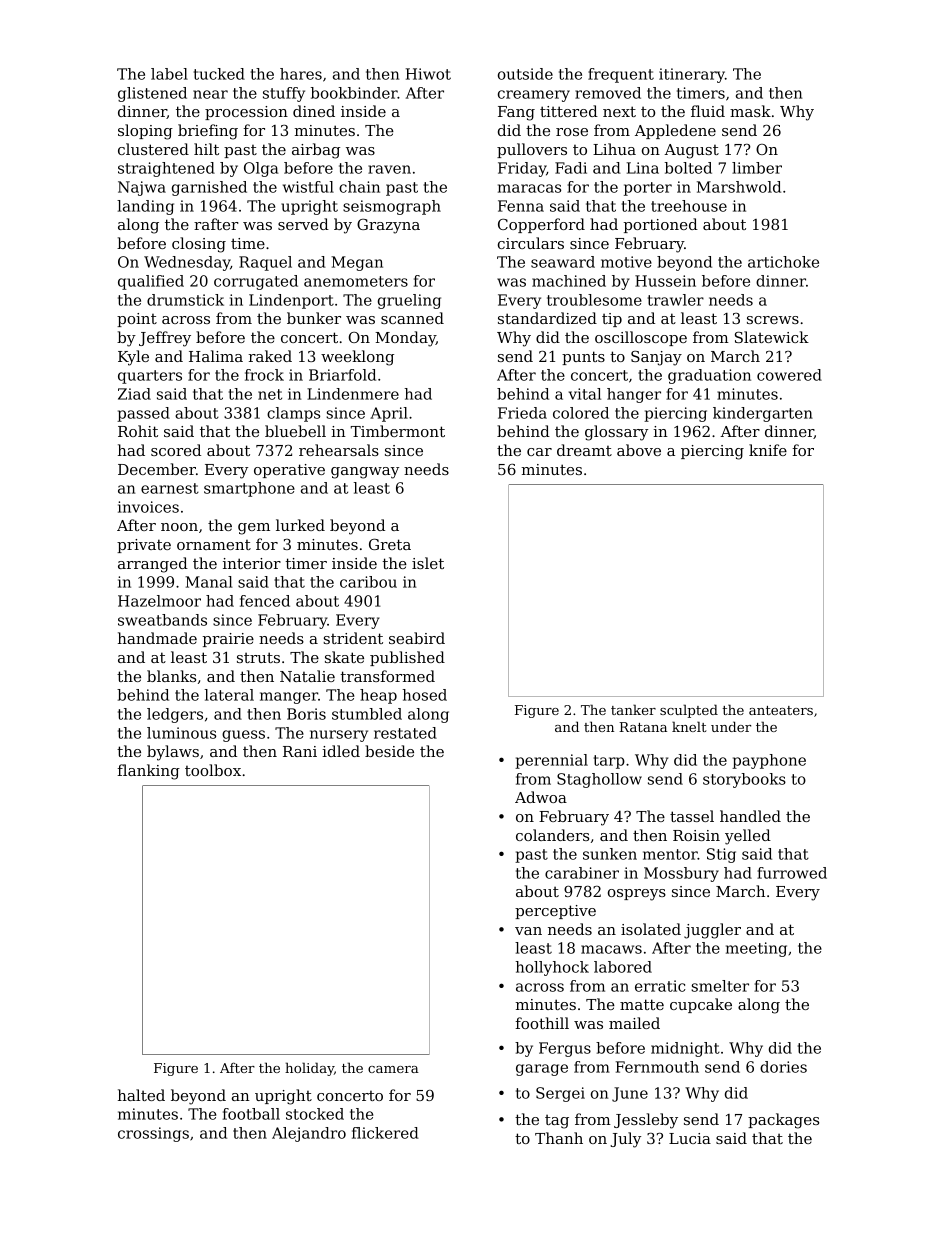 Image resolution: width=952 pixels, height=1233 pixels. What do you see at coordinates (783, 1121) in the image?
I see `packages` at bounding box center [783, 1121].
